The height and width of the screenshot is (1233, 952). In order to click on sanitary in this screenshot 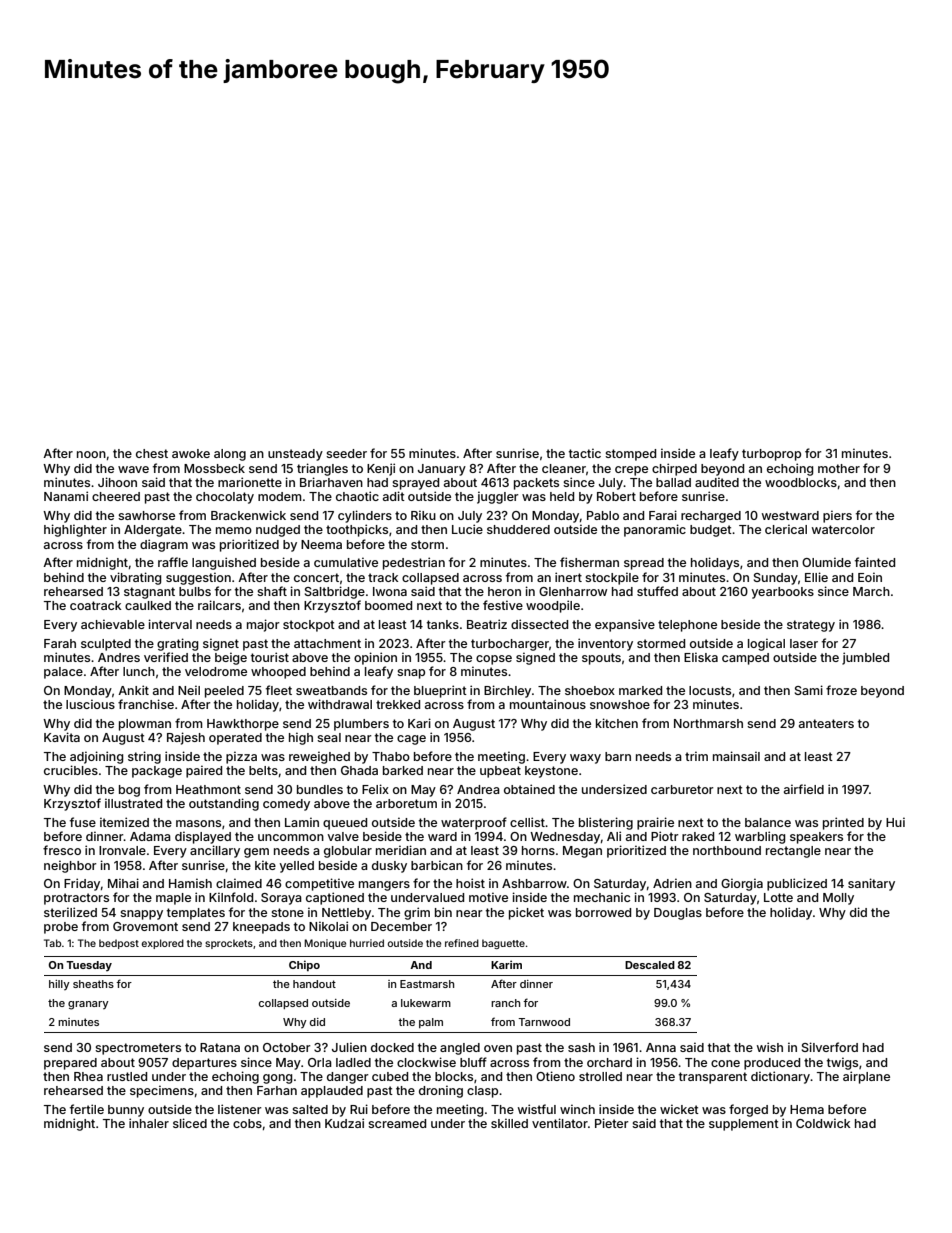, I will do `click(871, 884)`.
